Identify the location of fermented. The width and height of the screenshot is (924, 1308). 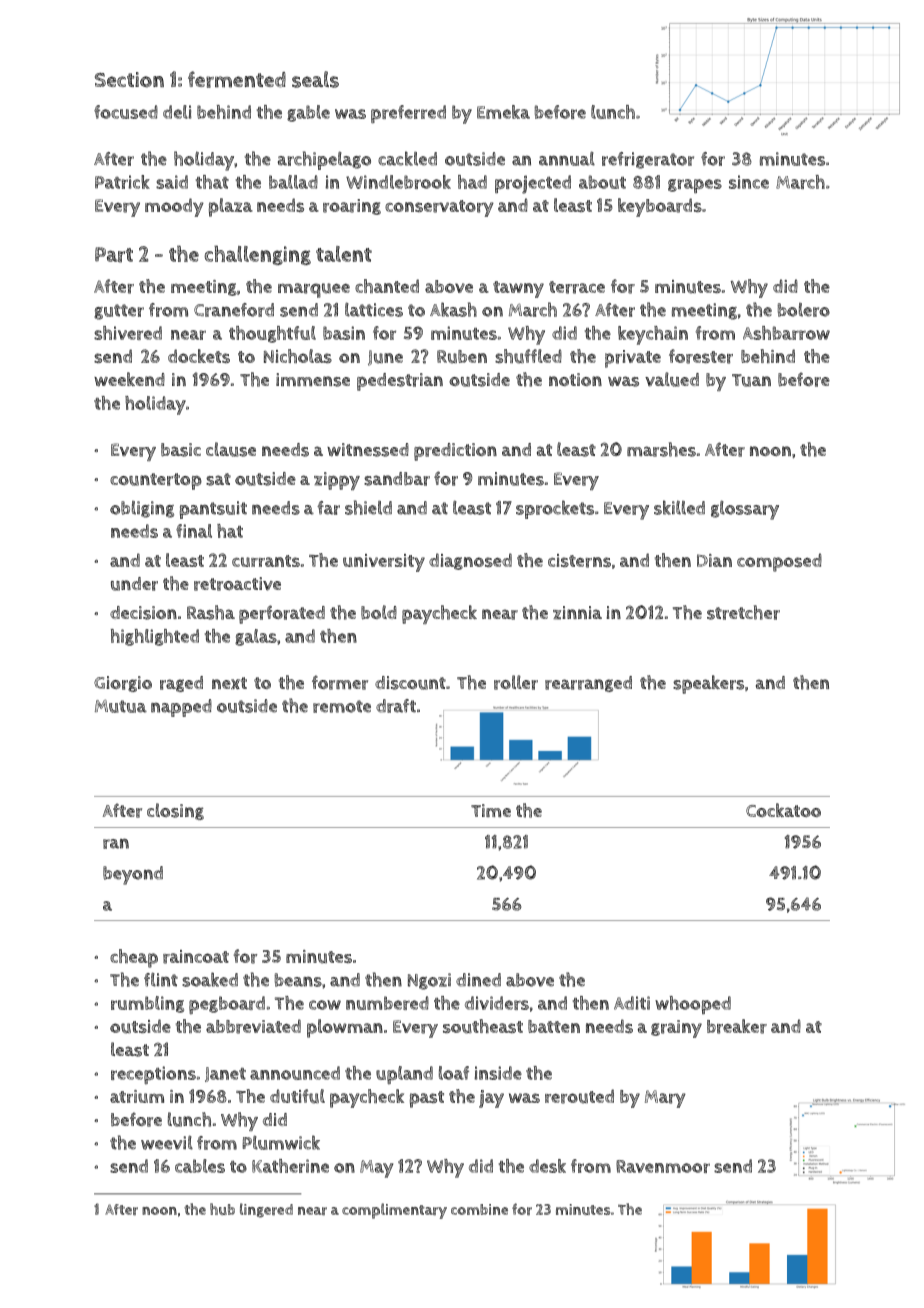
(237, 79).
